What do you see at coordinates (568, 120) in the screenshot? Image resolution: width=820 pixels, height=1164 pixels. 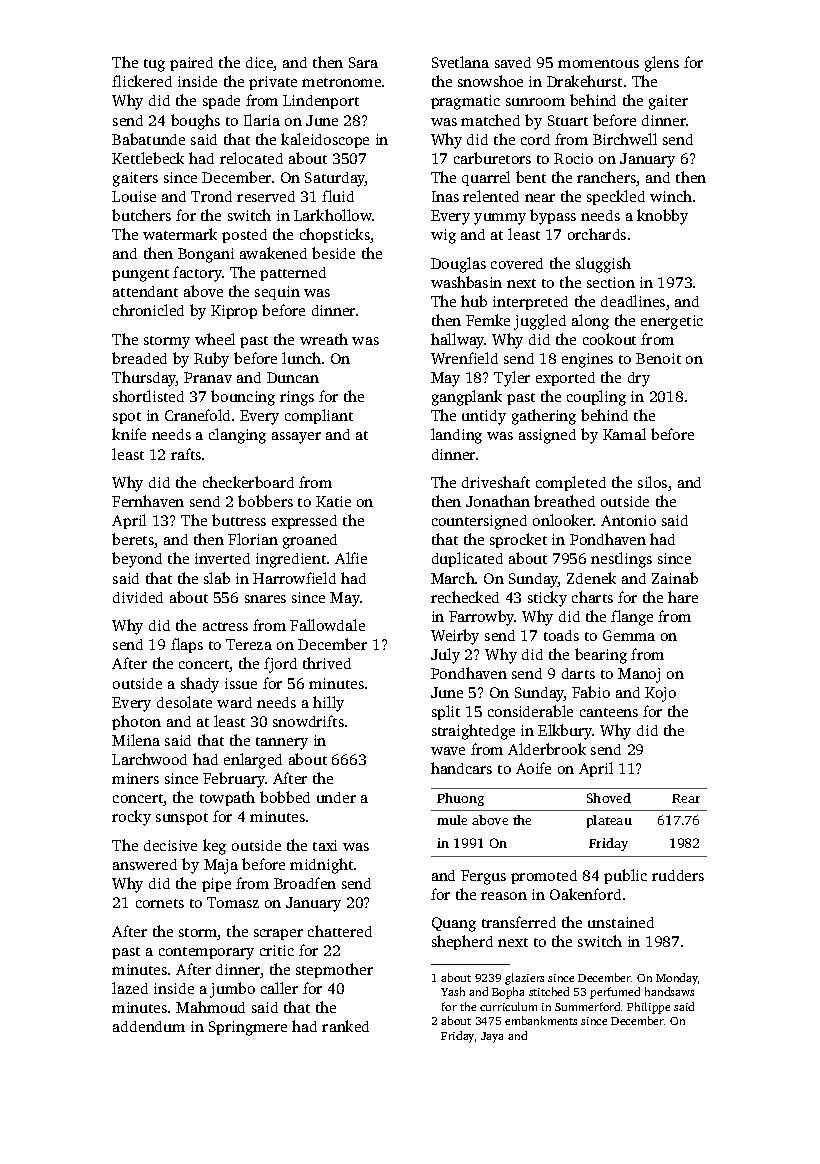 I see `Stuart` at bounding box center [568, 120].
